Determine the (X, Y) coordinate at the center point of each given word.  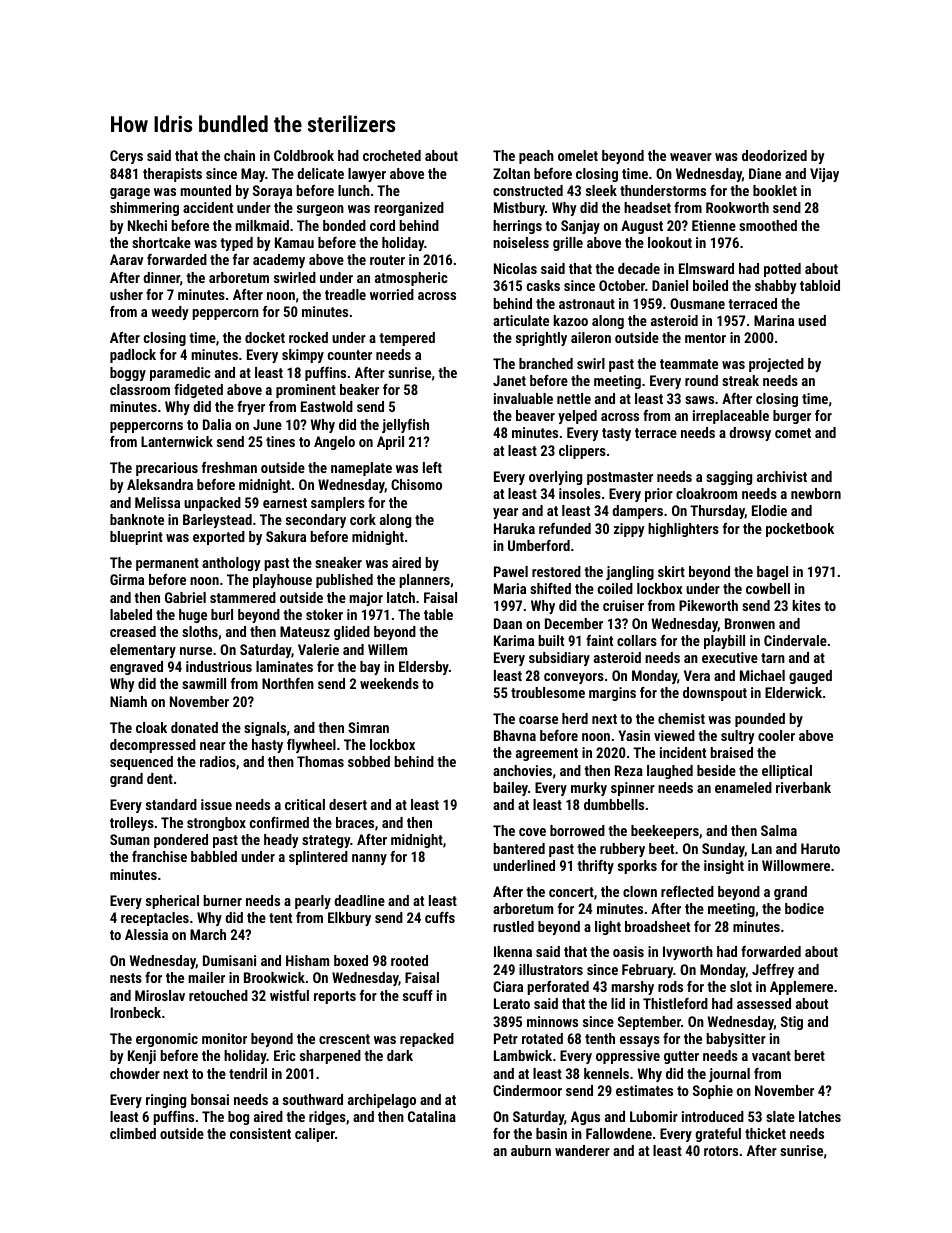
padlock (133, 356)
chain (239, 155)
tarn (773, 658)
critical (305, 804)
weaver (691, 157)
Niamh (128, 701)
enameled (743, 787)
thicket (765, 1133)
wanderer (582, 1150)
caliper (315, 1135)
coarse (538, 720)
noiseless (521, 242)
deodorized (774, 155)
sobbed (369, 761)
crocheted (392, 155)
